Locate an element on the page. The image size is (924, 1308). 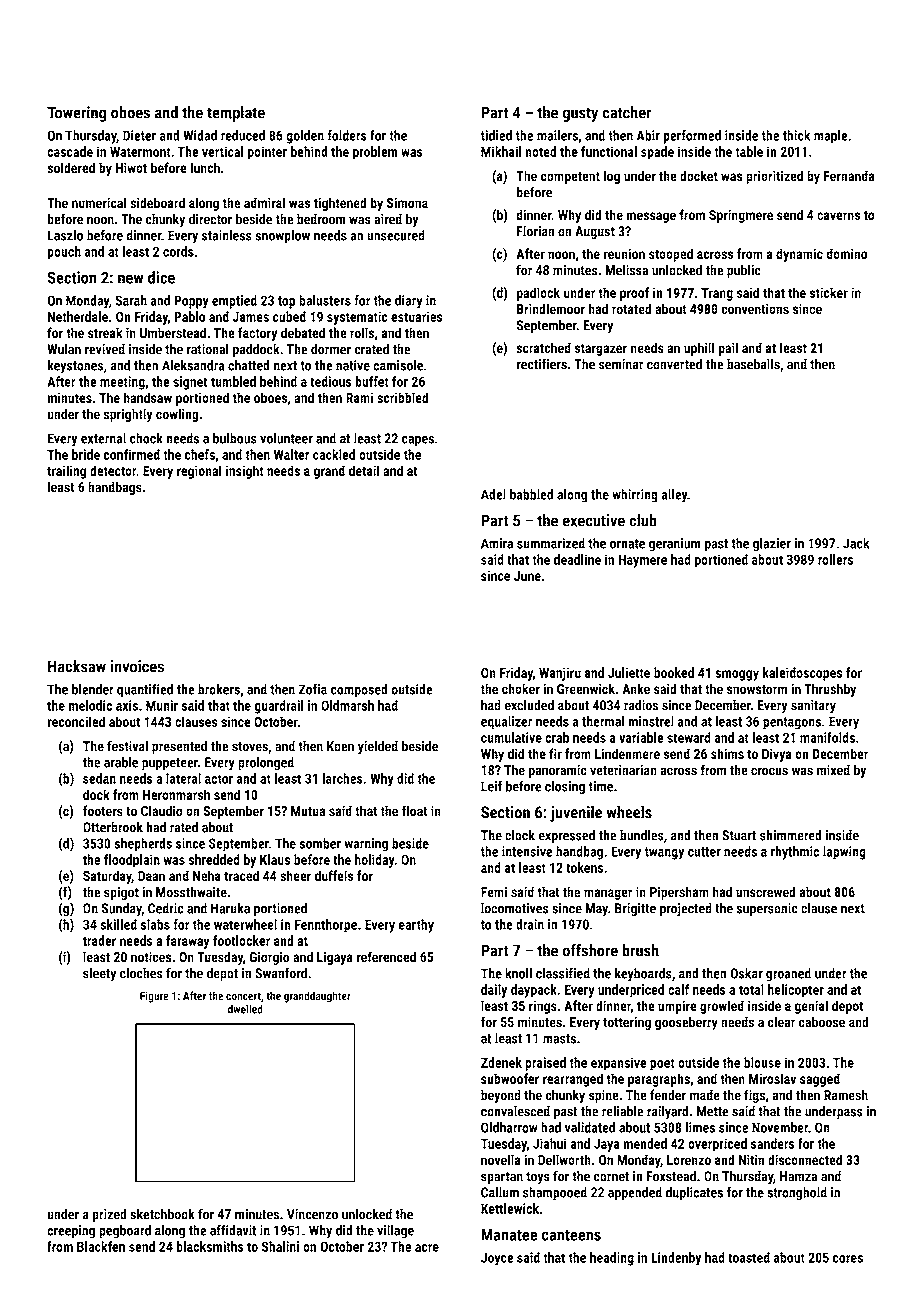
padlock is located at coordinates (538, 294).
